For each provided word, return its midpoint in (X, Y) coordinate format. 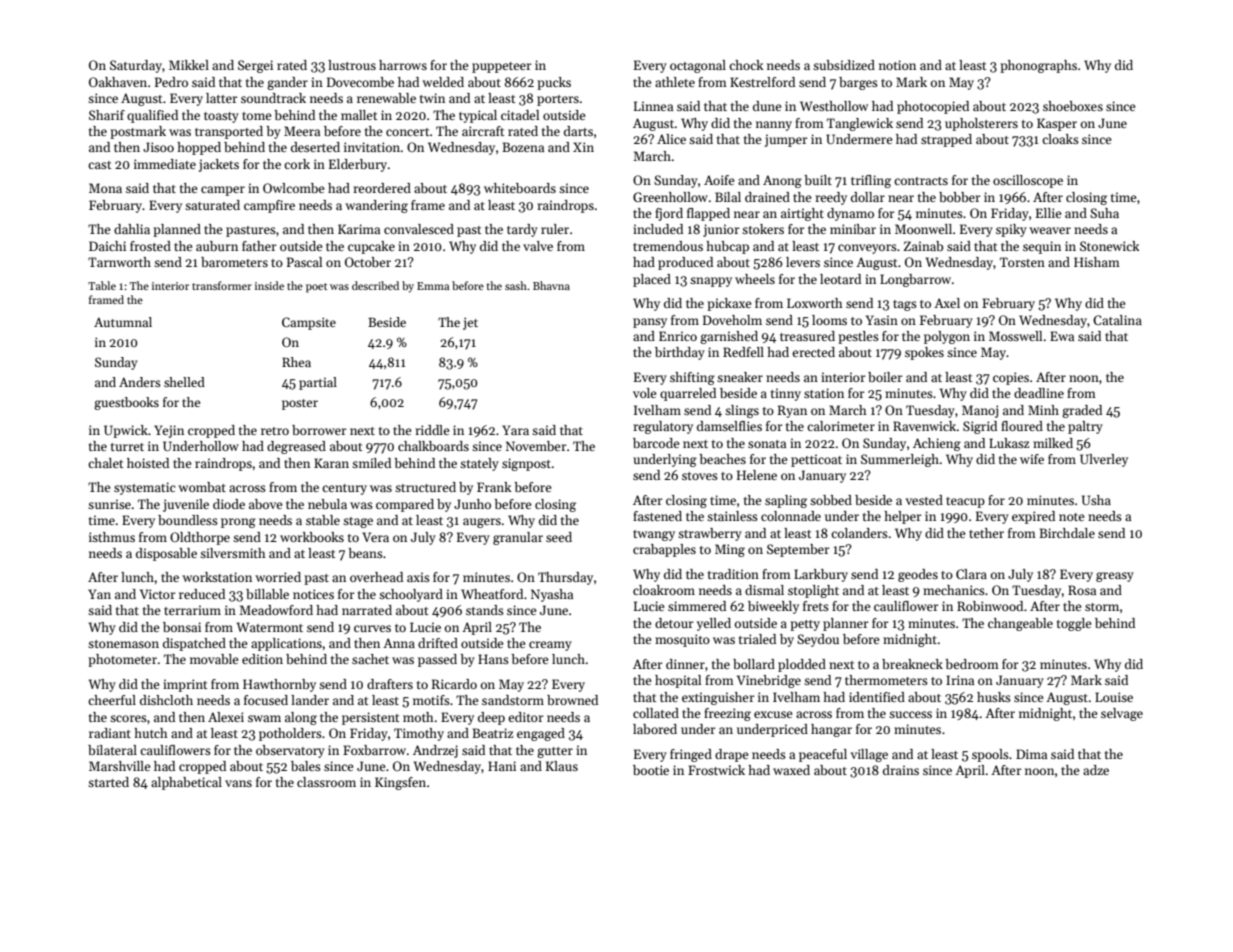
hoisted (148, 463)
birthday (680, 353)
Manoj (980, 411)
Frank (494, 487)
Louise (1114, 697)
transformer (222, 285)
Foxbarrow (374, 750)
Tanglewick (860, 124)
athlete (675, 82)
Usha (1096, 500)
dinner (685, 664)
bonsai (182, 627)
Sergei (255, 66)
